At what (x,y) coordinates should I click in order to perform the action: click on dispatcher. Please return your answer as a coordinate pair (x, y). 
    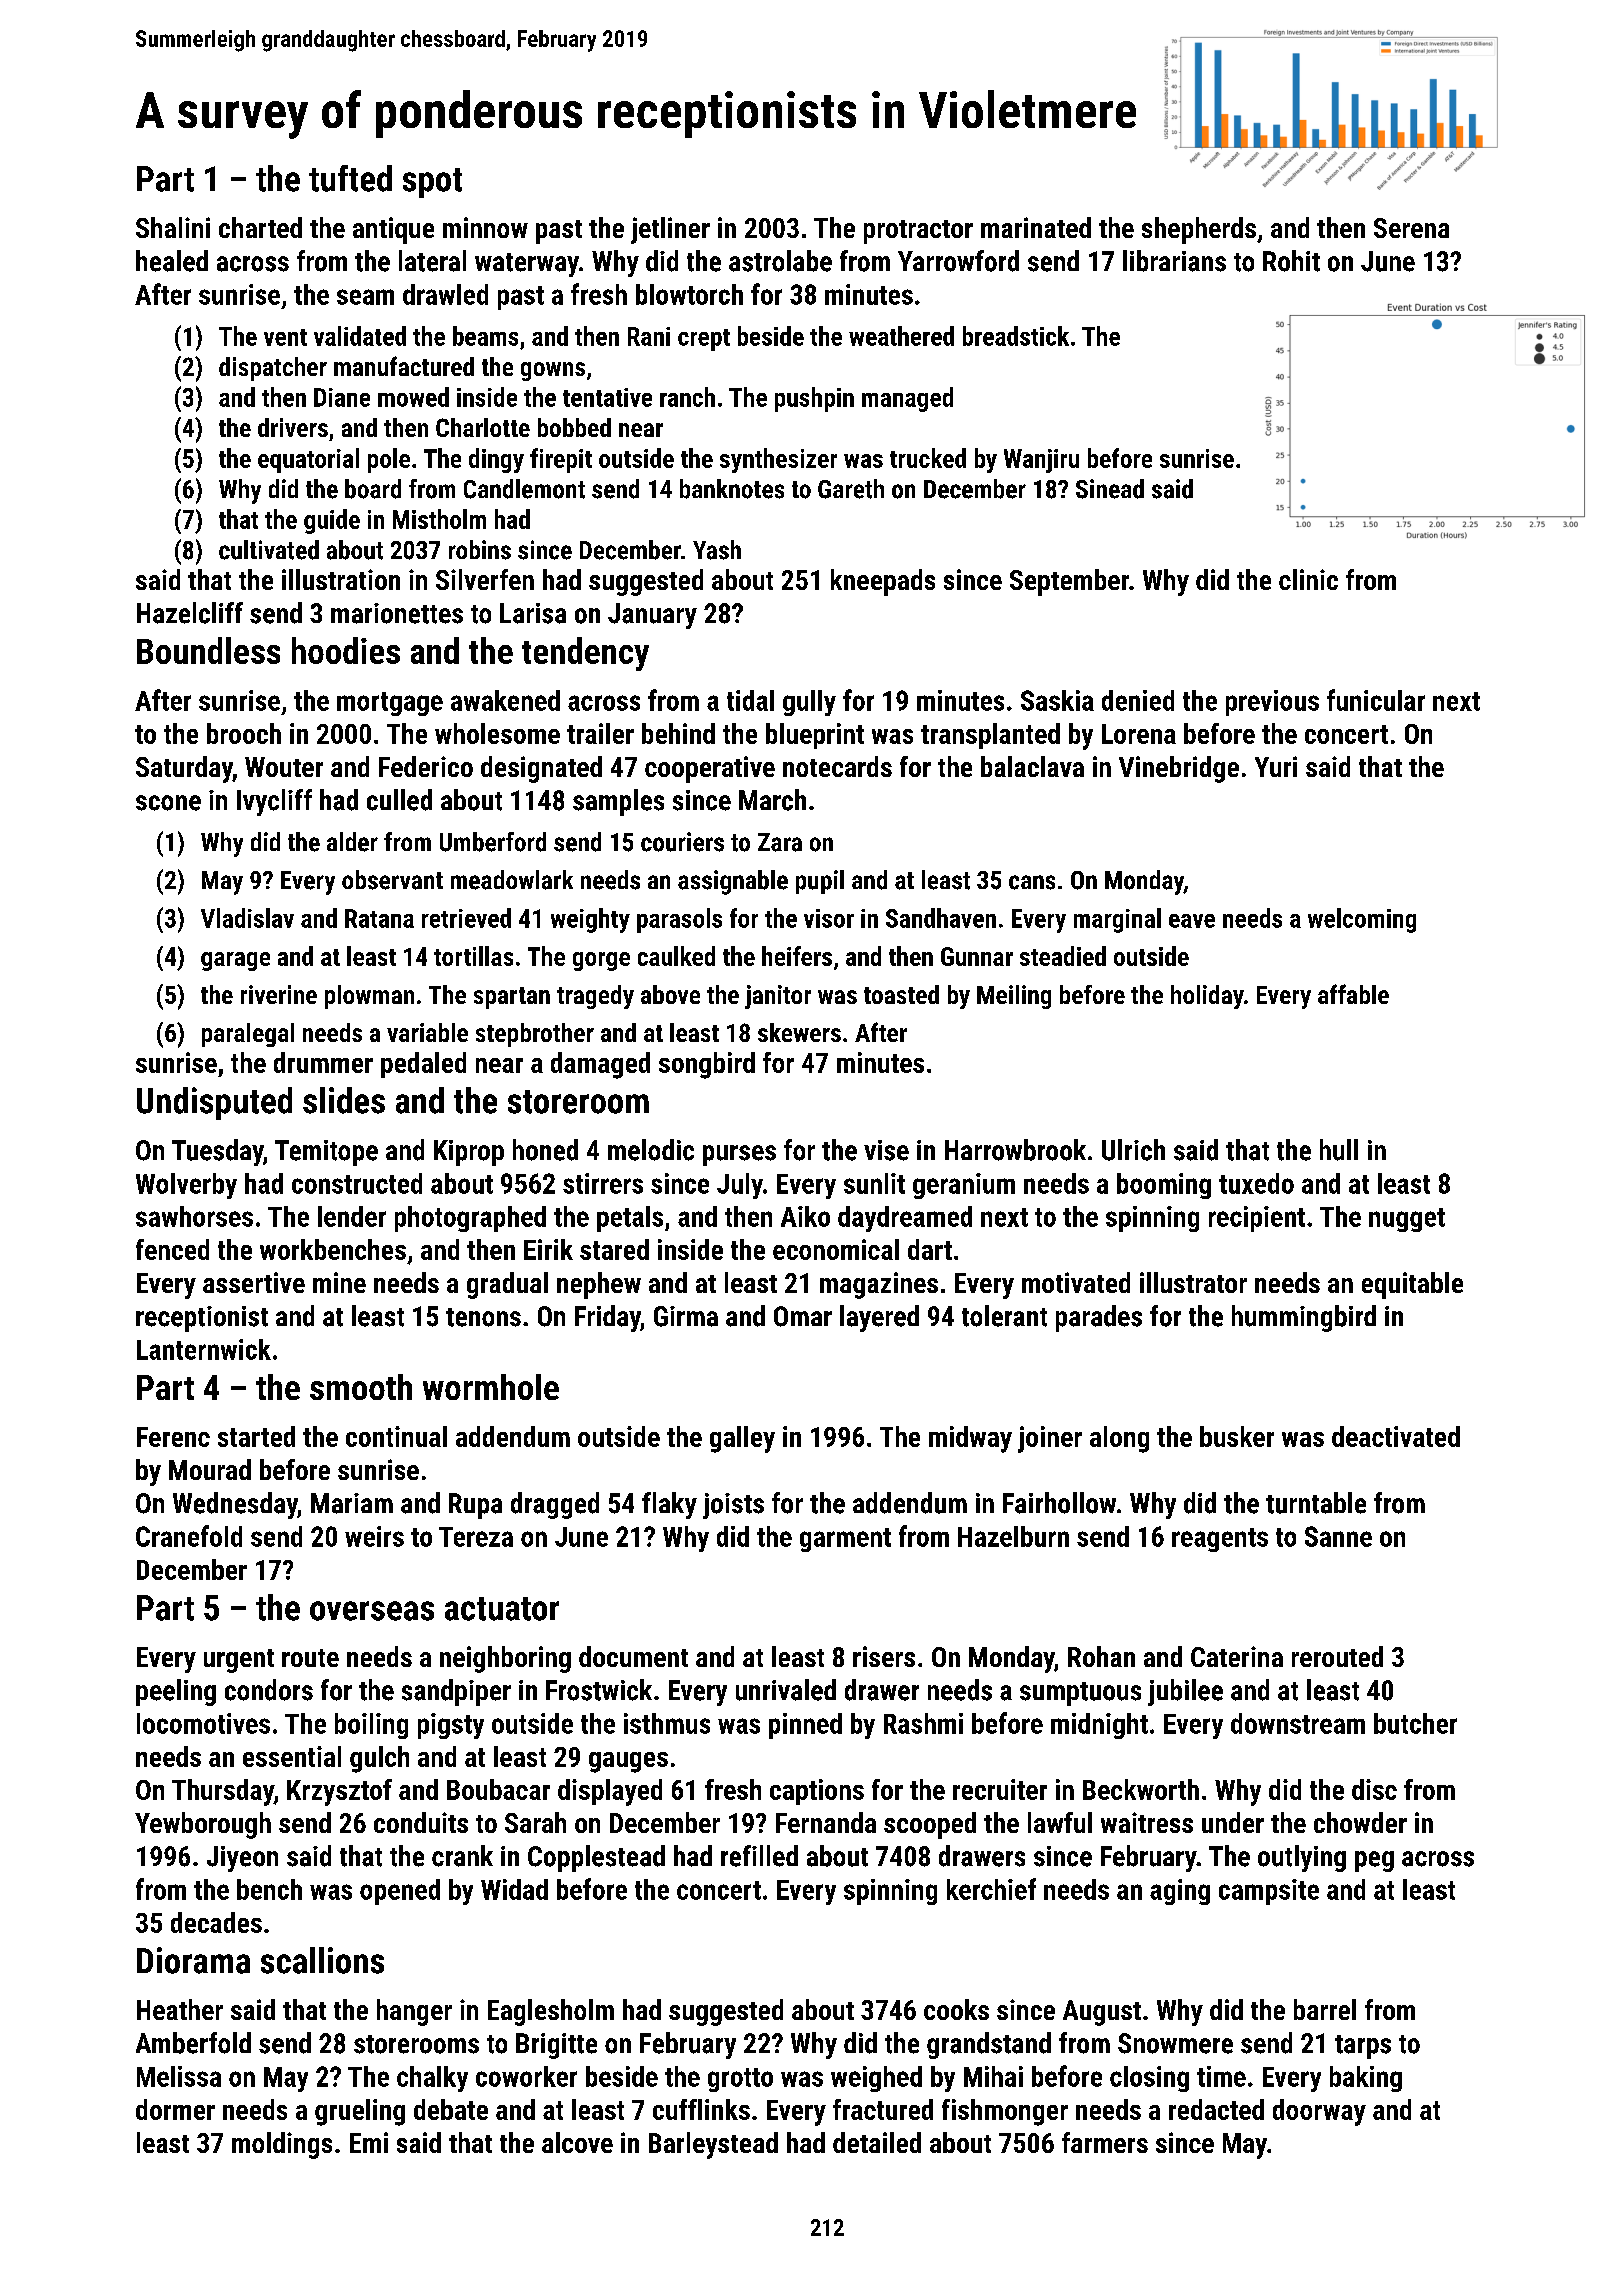
    Looking at the image, I should click on (273, 369).
